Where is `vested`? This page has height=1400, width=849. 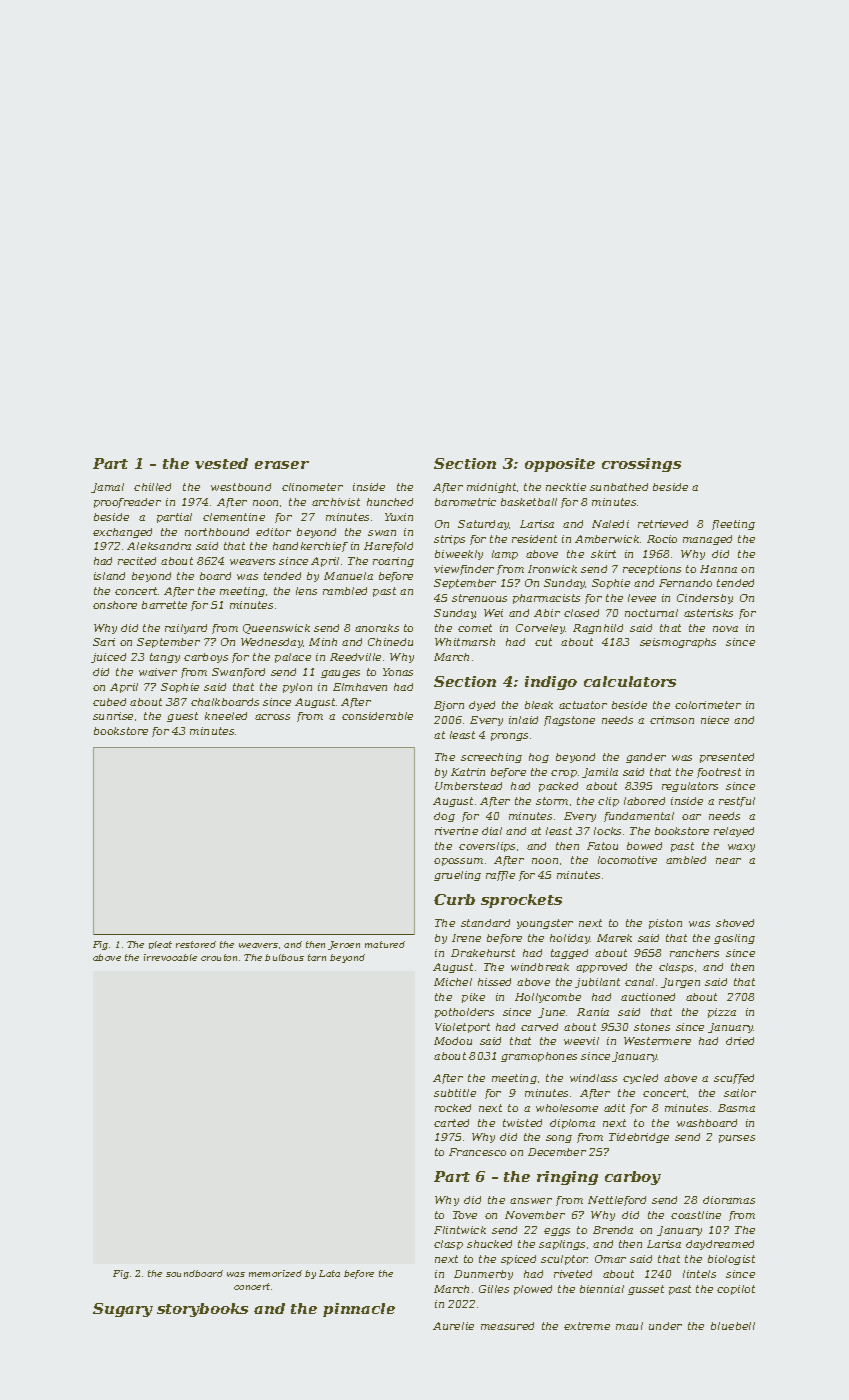
vested is located at coordinates (221, 463).
